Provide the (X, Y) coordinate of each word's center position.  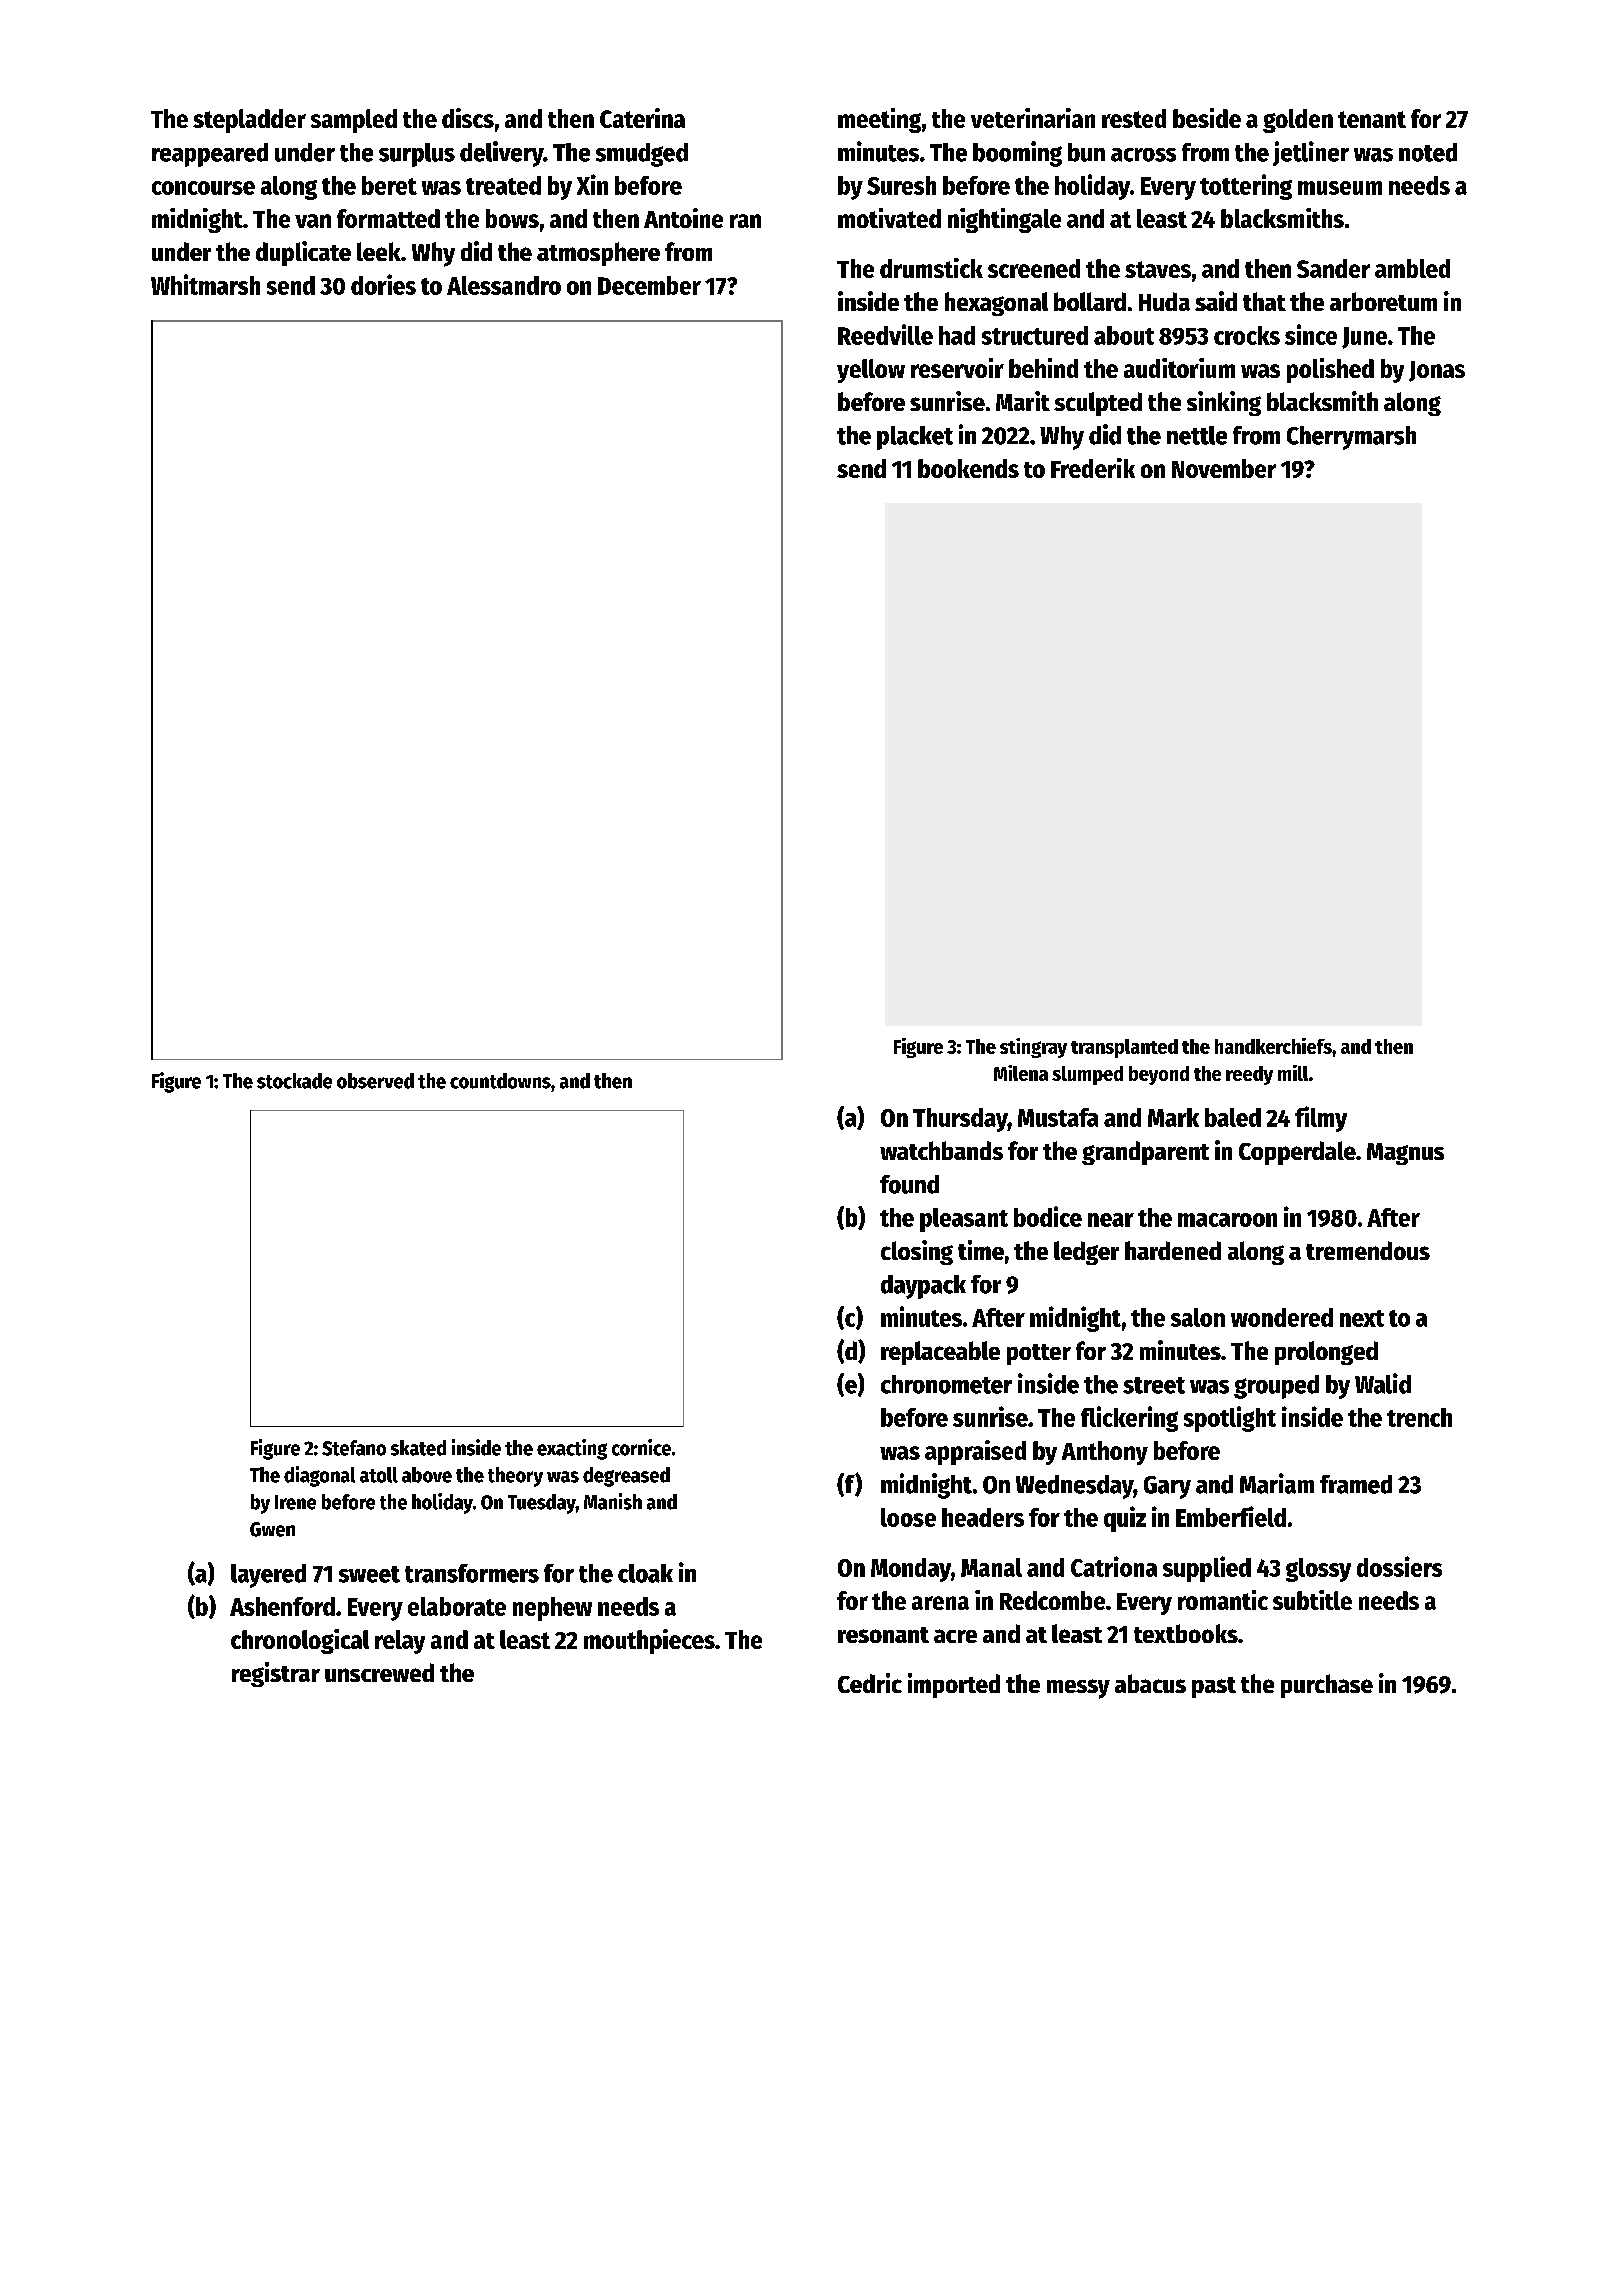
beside (1207, 118)
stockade (294, 1081)
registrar (276, 1674)
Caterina (642, 118)
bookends (968, 468)
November (1224, 468)
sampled (354, 121)
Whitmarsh (205, 284)
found (909, 1184)
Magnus (1405, 1154)
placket (915, 438)
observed (375, 1081)
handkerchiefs (1273, 1046)
